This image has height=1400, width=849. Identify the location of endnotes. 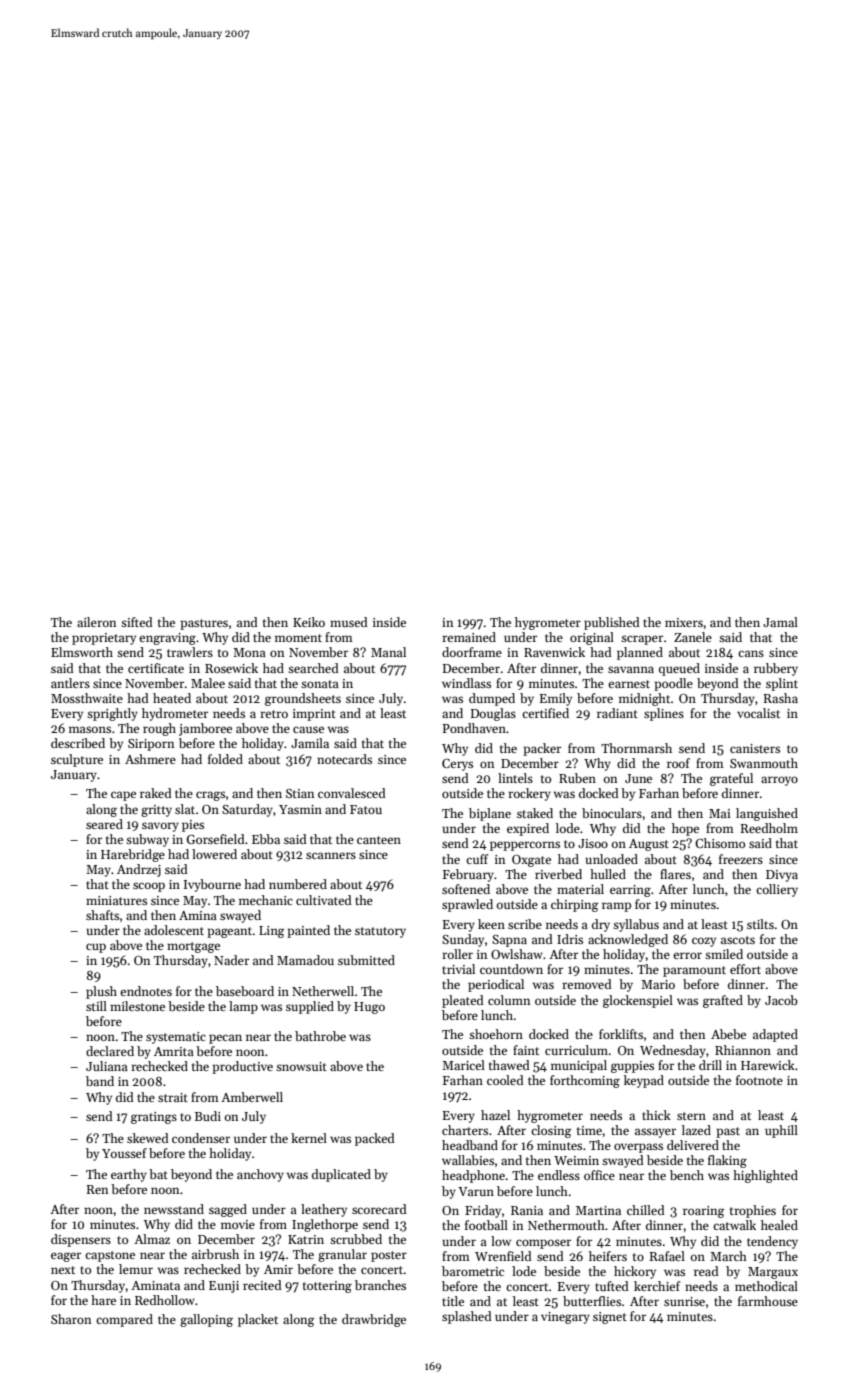
(146, 991).
